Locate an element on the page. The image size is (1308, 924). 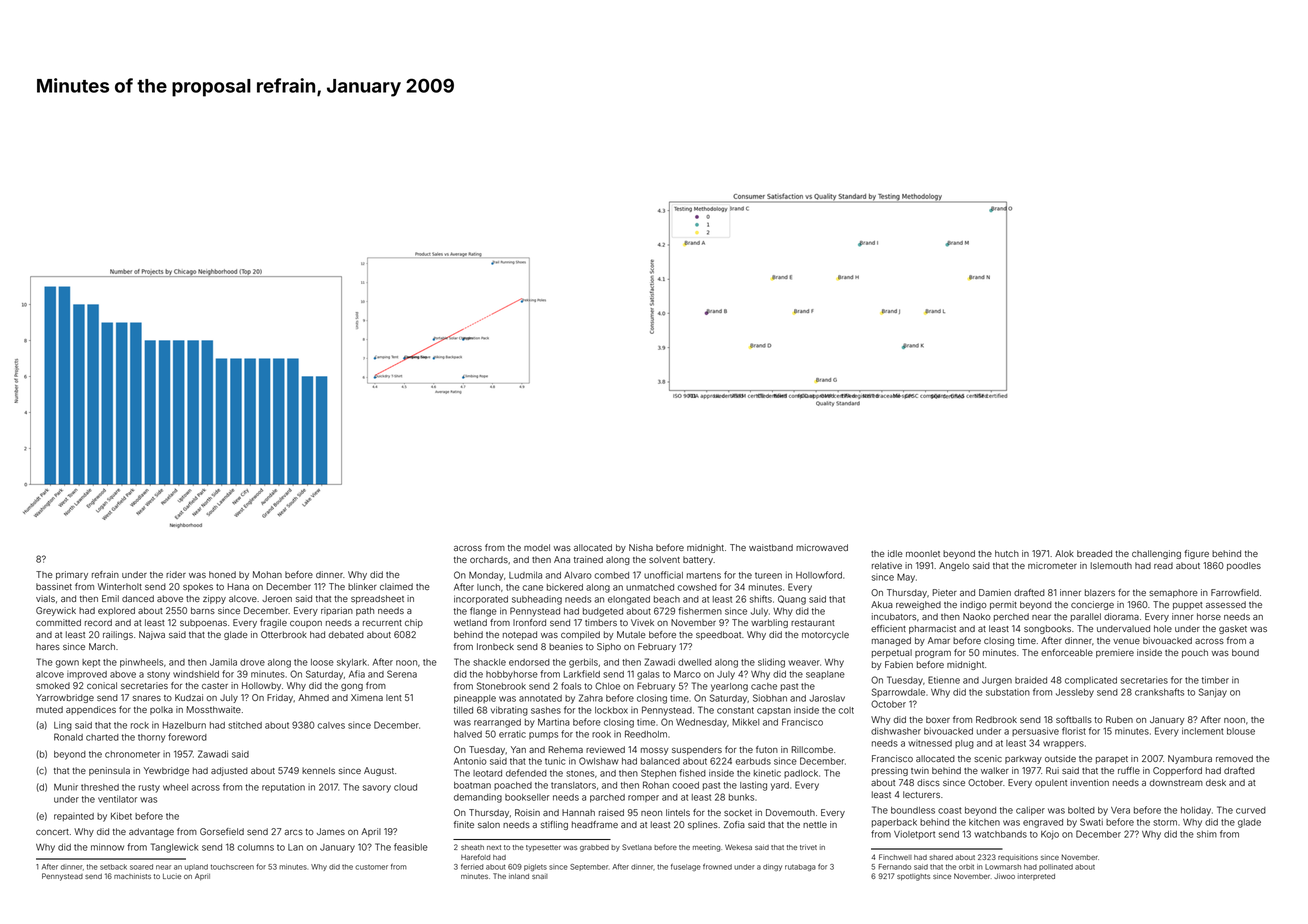
Chloe is located at coordinates (607, 686).
